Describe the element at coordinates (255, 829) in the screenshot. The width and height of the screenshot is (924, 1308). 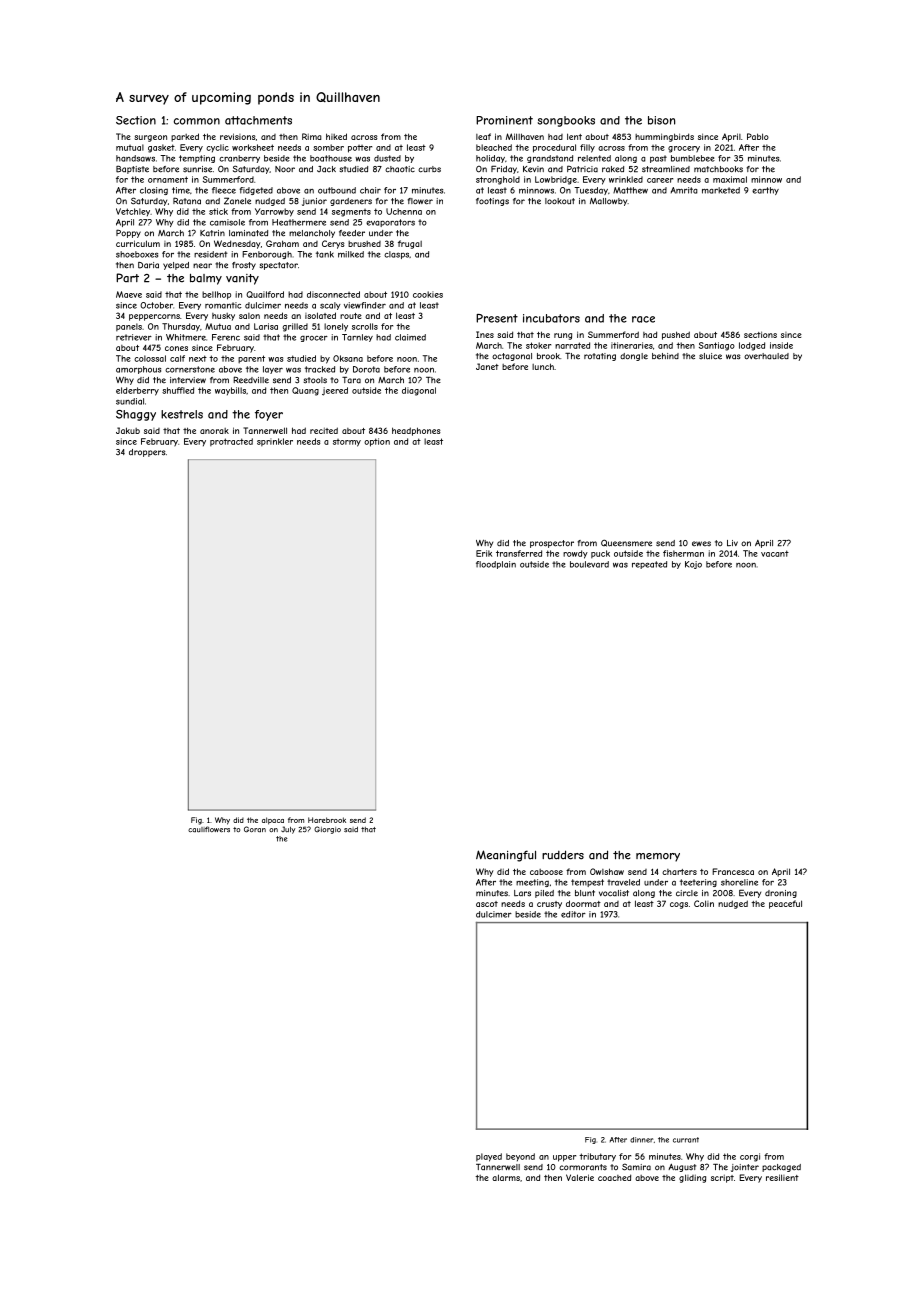
I see `Goran` at that location.
